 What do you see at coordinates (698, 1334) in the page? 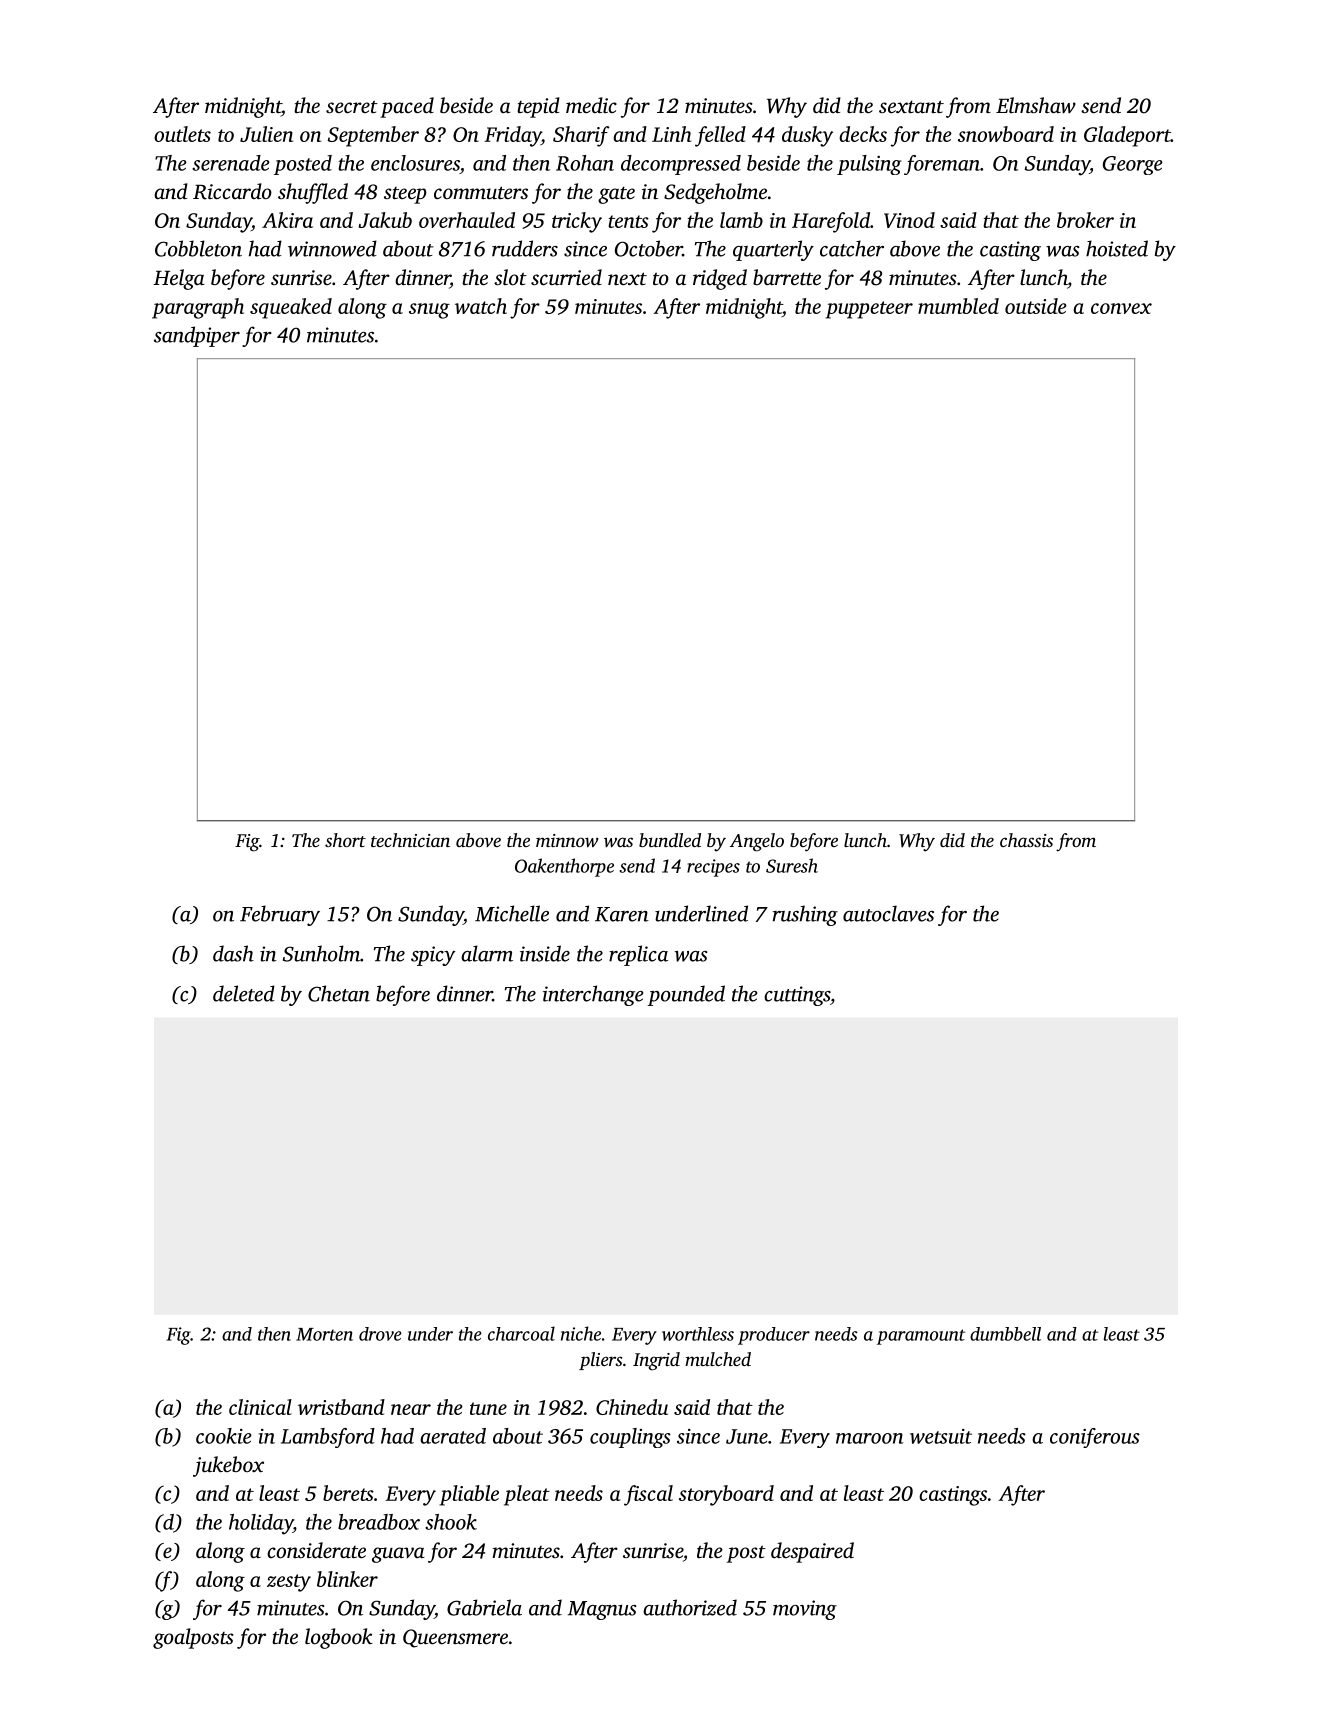
I see `worthless` at bounding box center [698, 1334].
